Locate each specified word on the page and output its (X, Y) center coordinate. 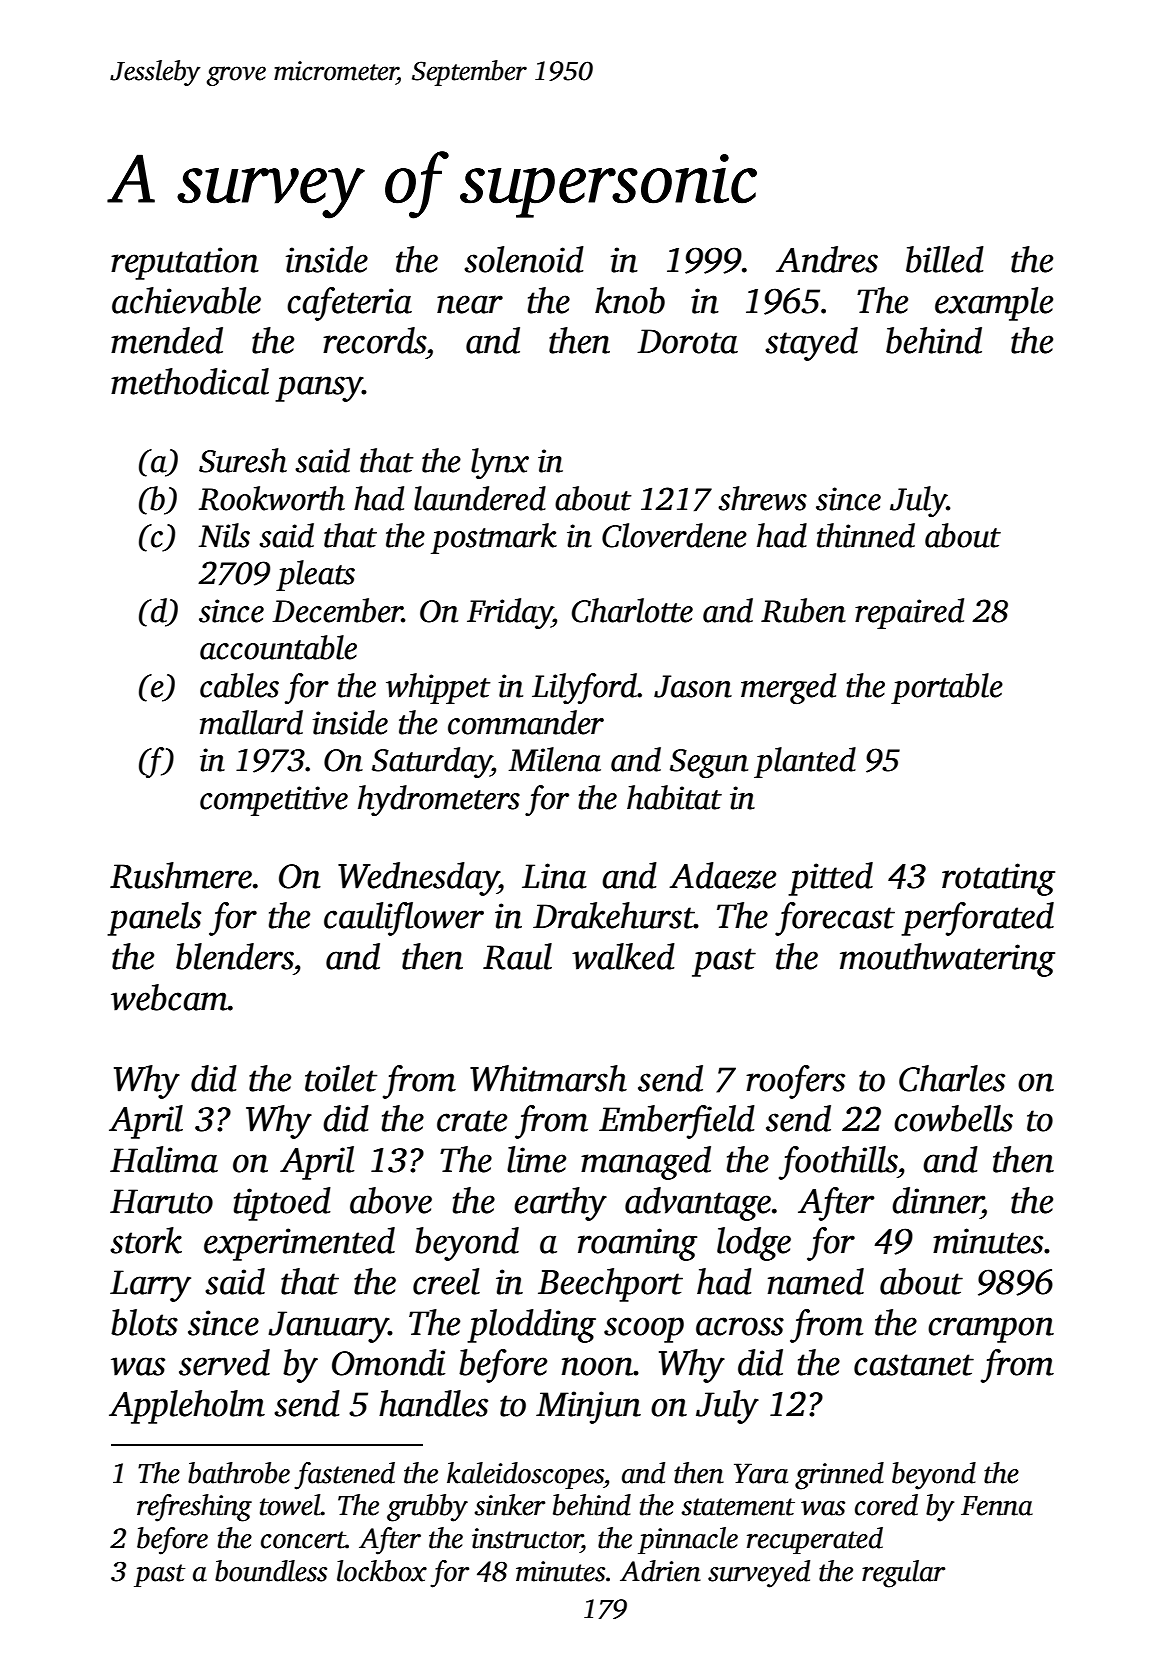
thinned (866, 535)
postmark (494, 538)
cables (239, 685)
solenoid (524, 259)
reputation (185, 263)
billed (945, 259)
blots (144, 1322)
